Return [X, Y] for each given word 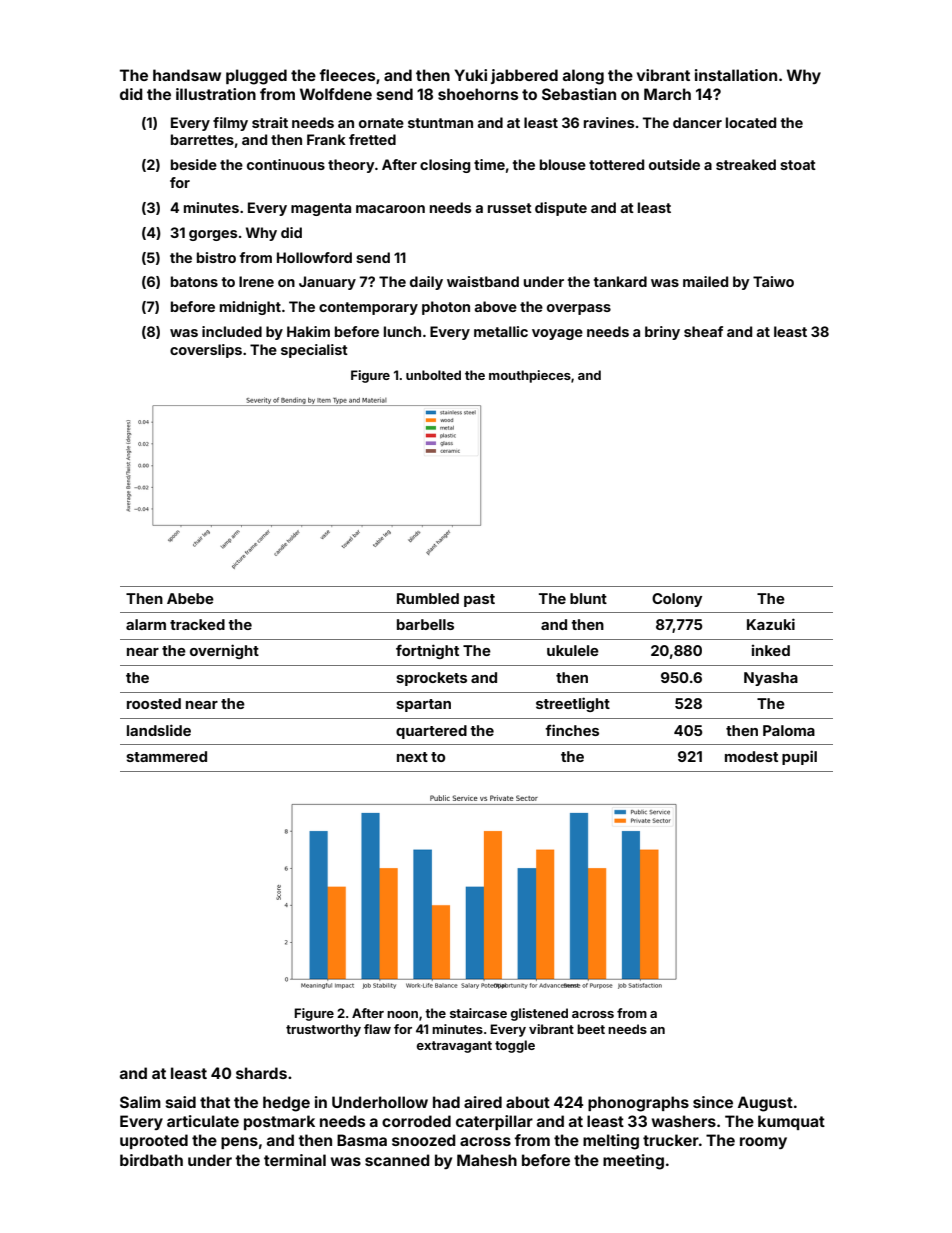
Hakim [308, 331]
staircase [478, 1013]
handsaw [187, 75]
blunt [588, 598]
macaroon [390, 209]
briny [662, 333]
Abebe [190, 598]
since [713, 1102]
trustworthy [323, 1030]
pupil [799, 757]
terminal [295, 1160]
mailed [705, 281]
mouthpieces [530, 376]
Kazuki [771, 624]
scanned [397, 1160]
